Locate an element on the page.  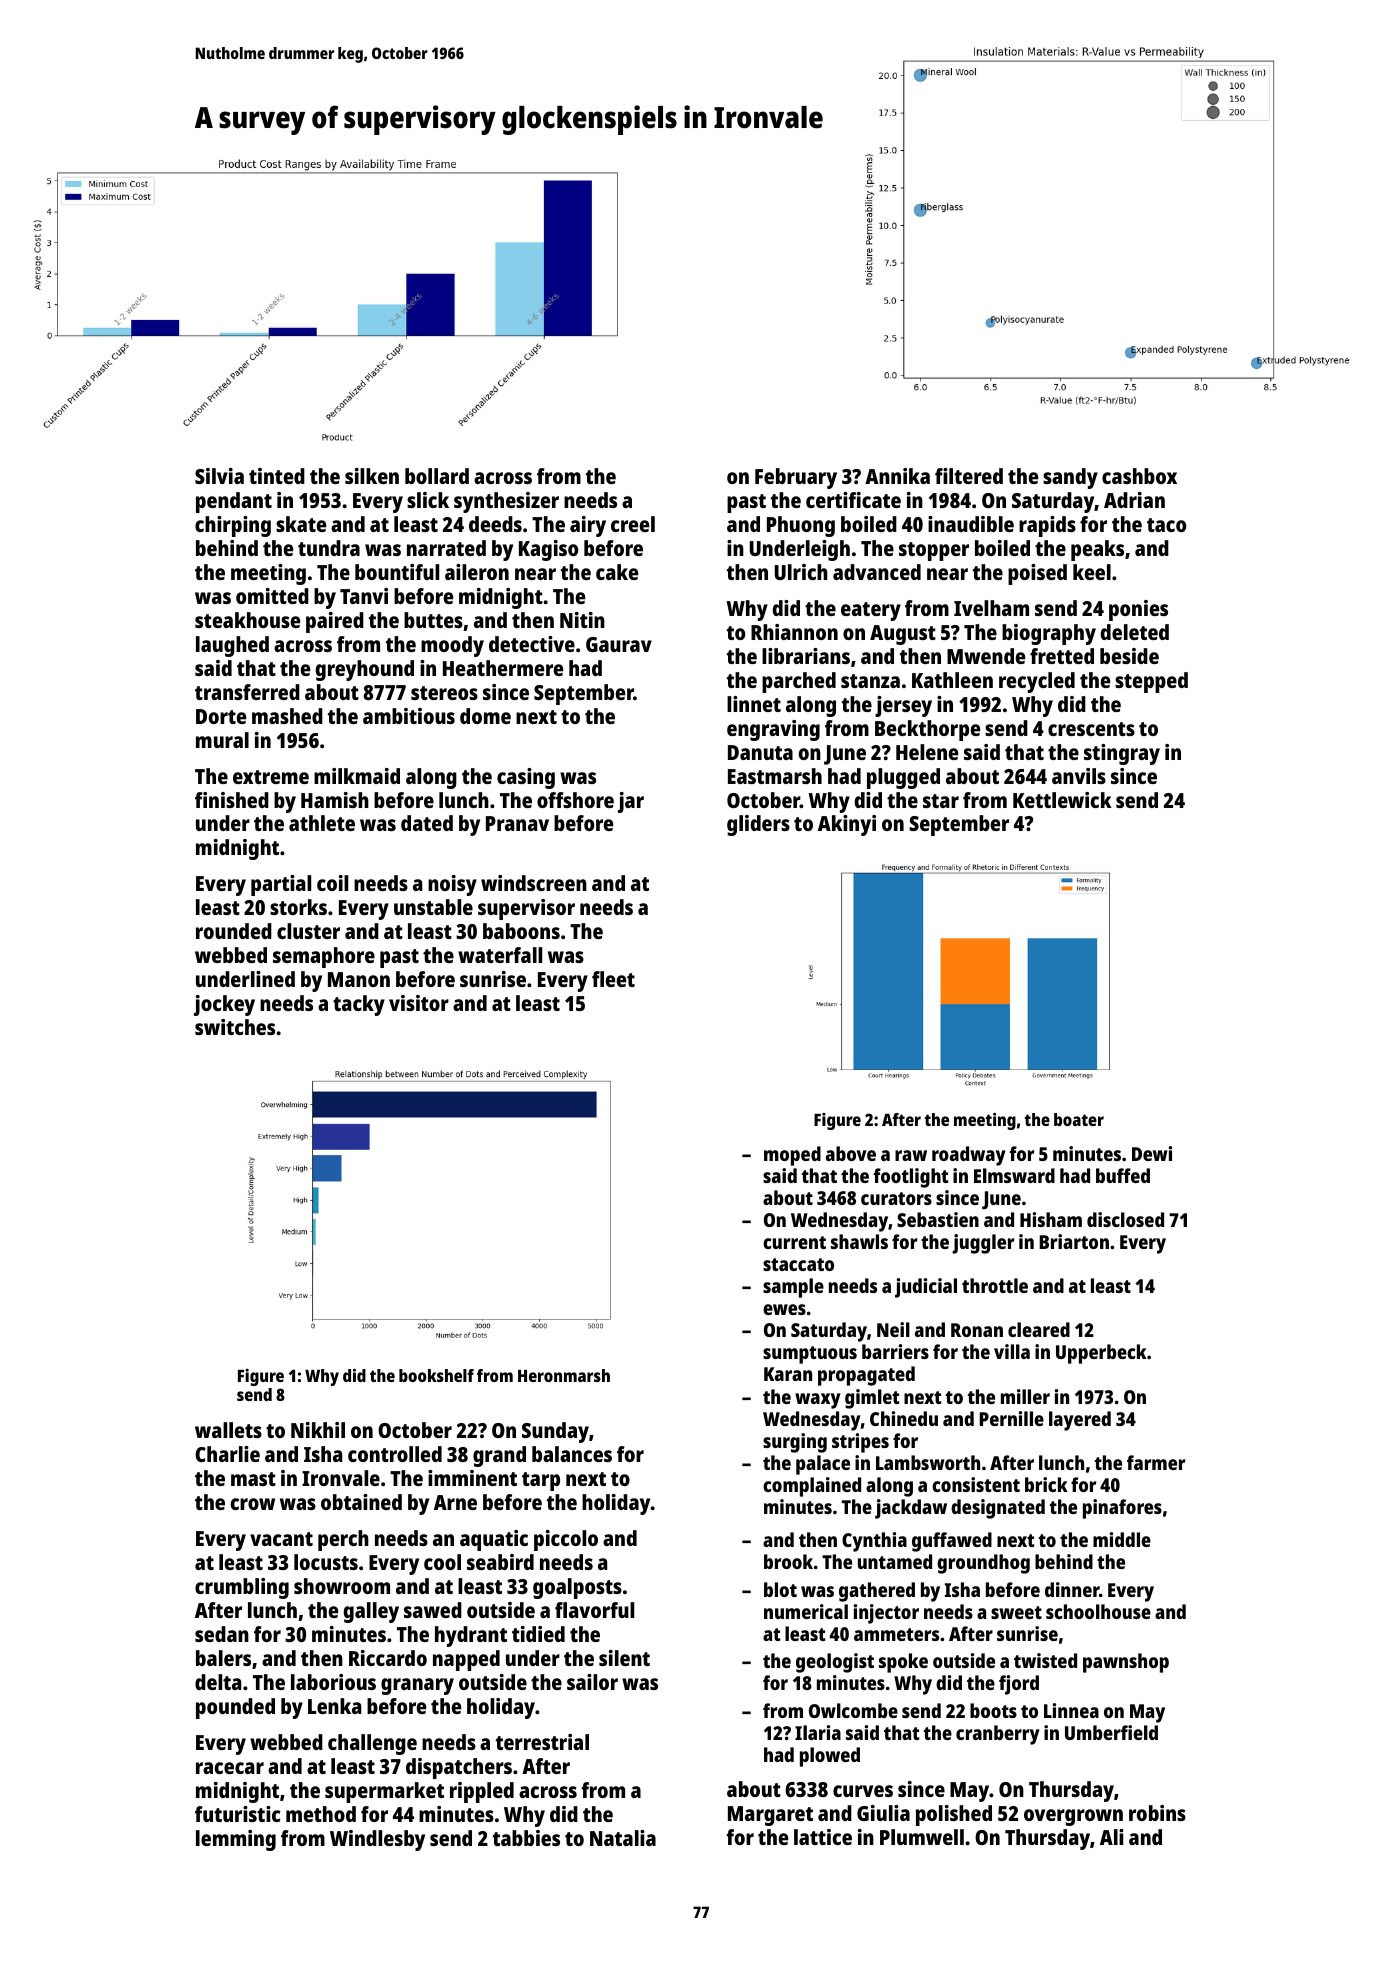
roadway is located at coordinates (969, 1156).
